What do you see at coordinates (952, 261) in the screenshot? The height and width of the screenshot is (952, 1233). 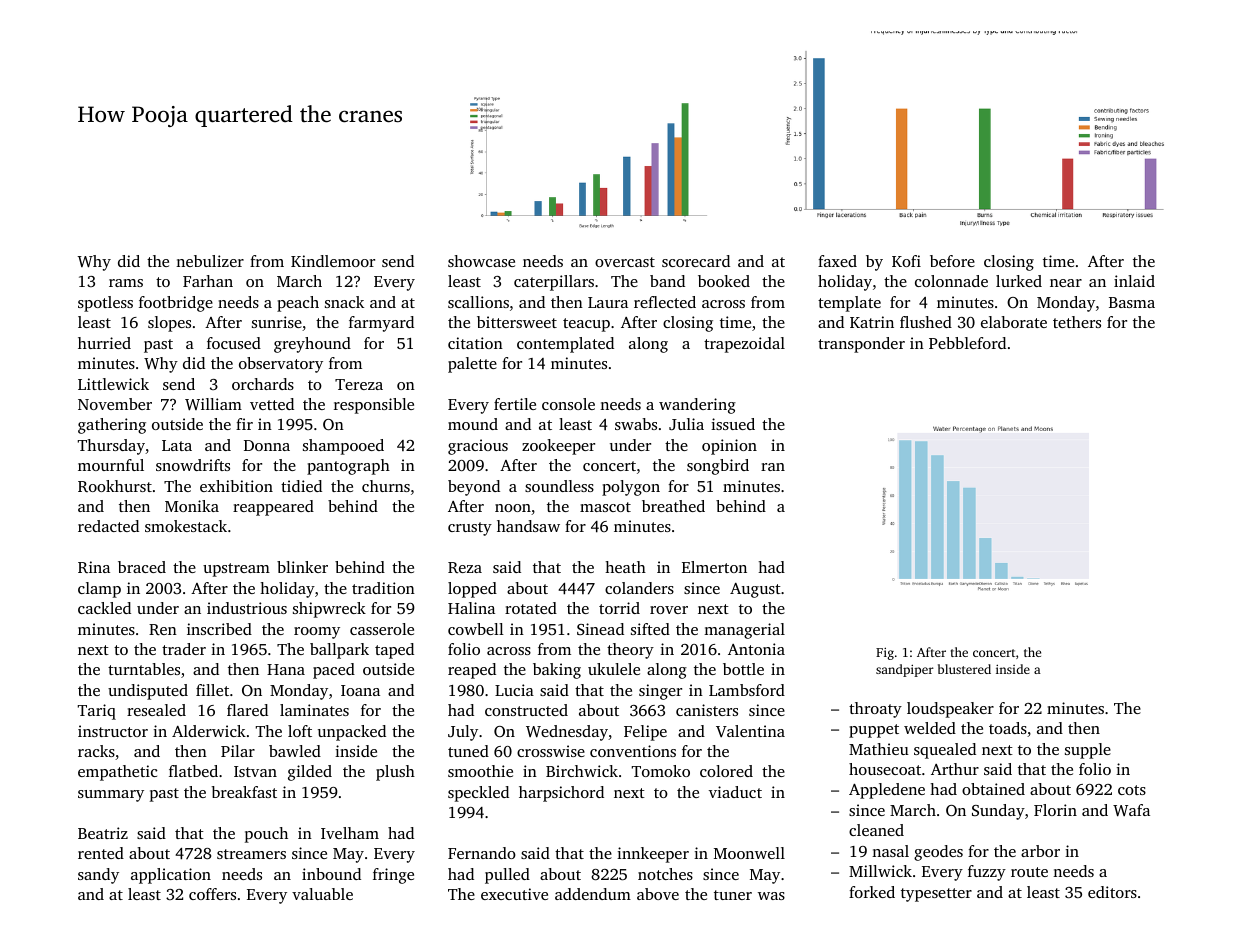 I see `before` at bounding box center [952, 261].
